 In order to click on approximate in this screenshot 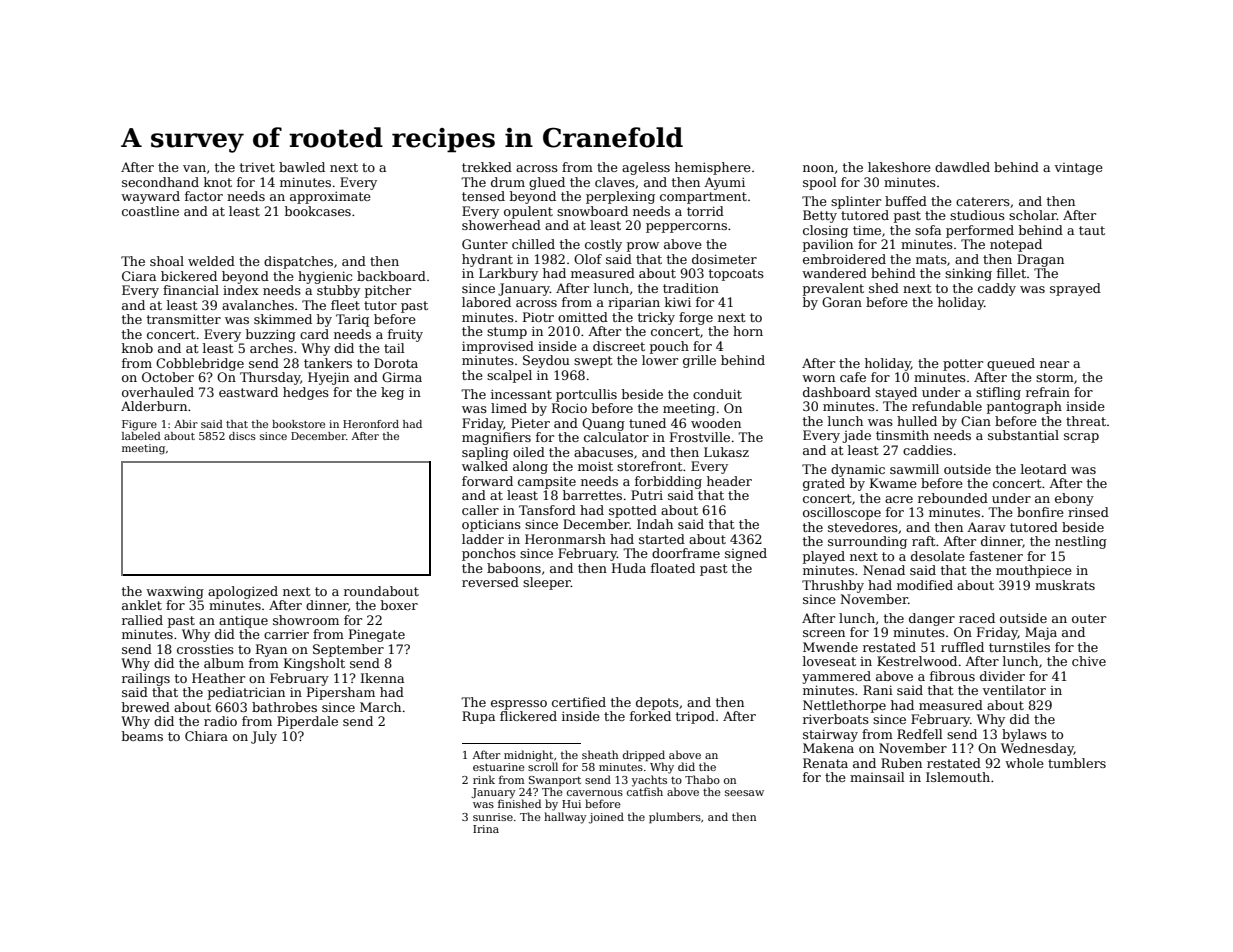, I will do `click(330, 197)`.
